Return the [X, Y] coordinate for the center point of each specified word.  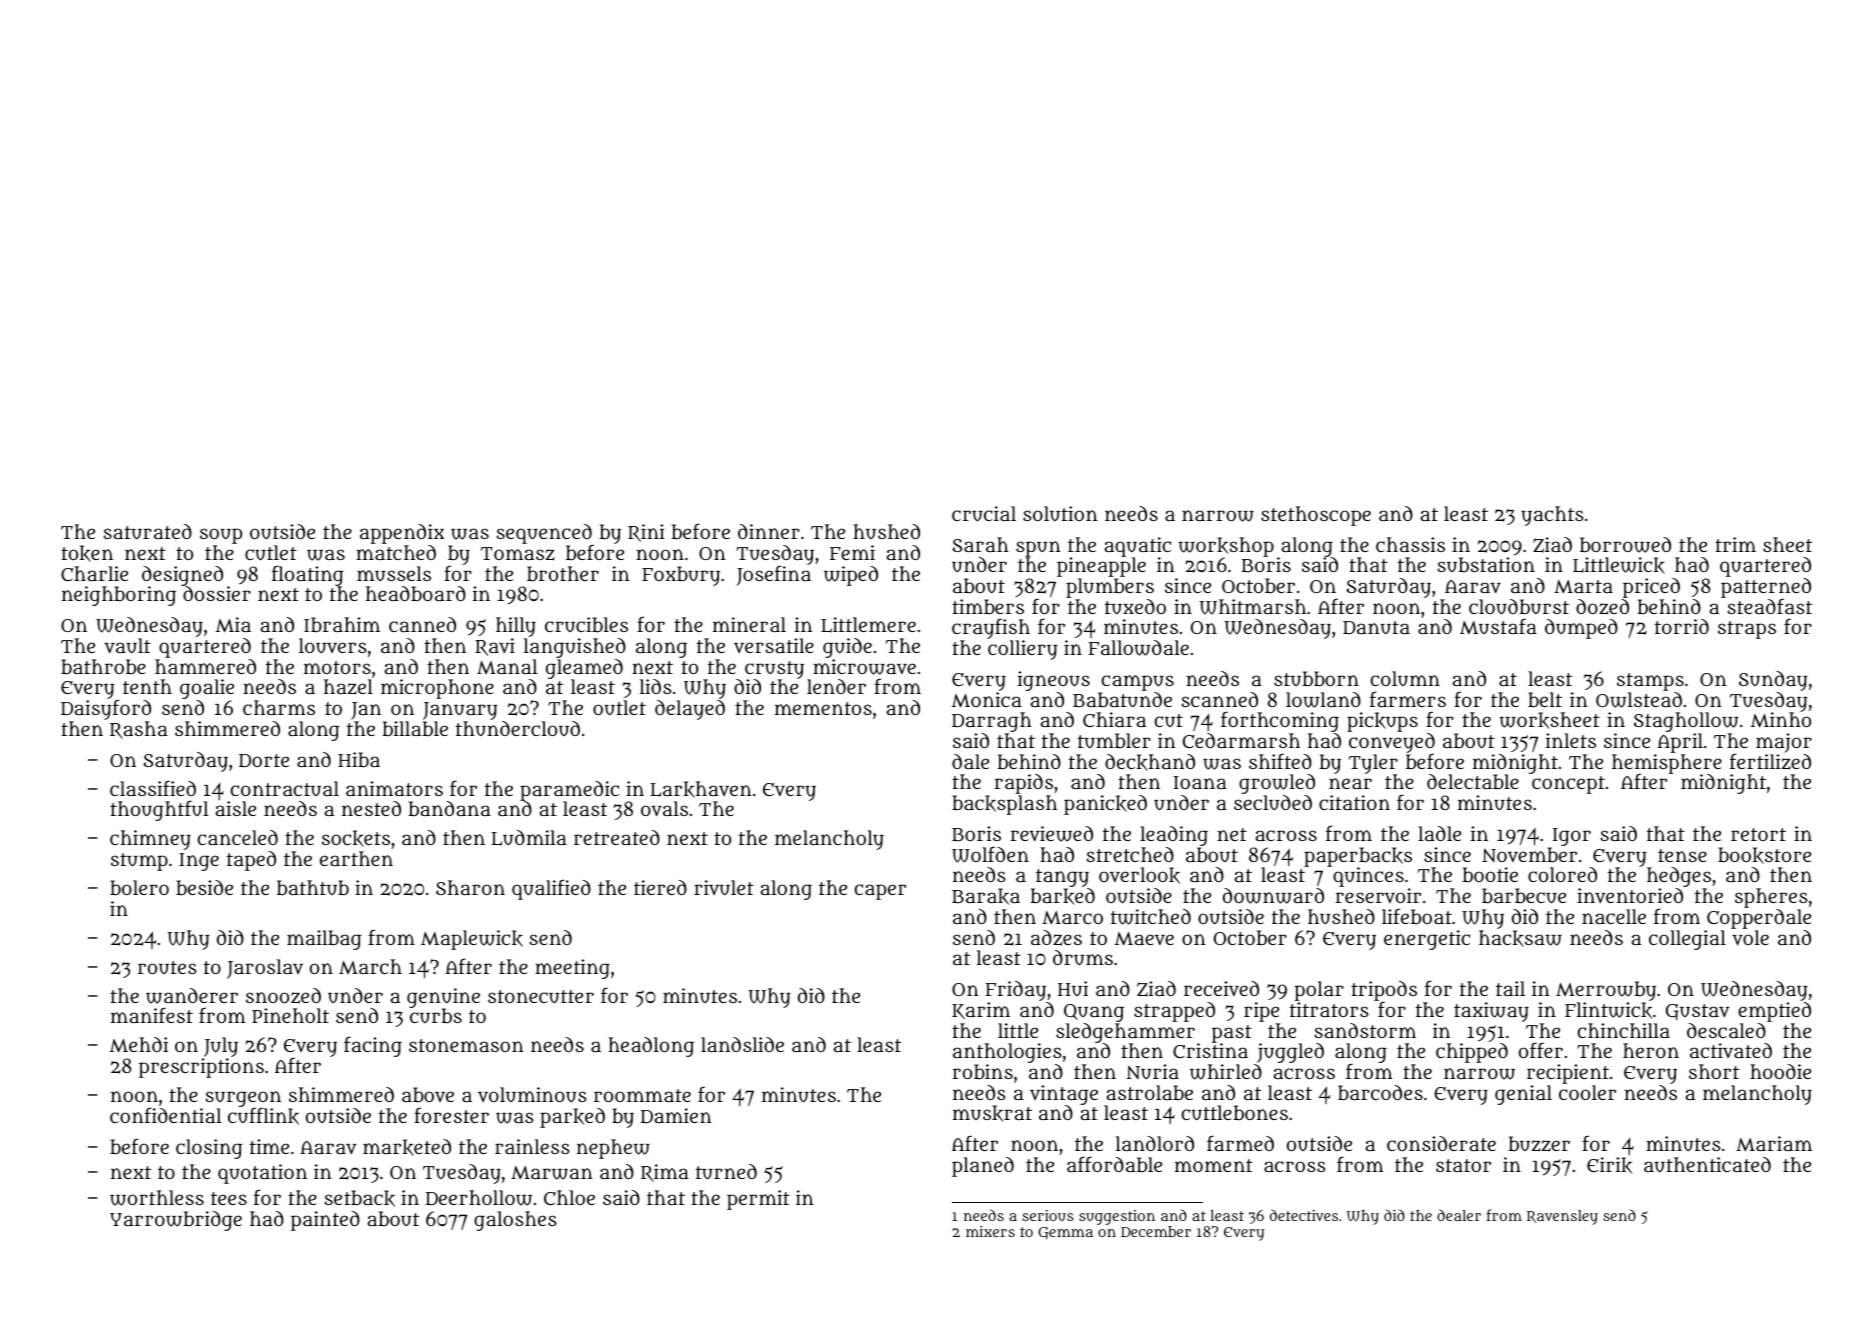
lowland [1323, 700]
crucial [984, 514]
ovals [664, 809]
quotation [262, 1174]
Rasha [139, 730]
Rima [665, 1173]
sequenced [545, 534]
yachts [1552, 516]
